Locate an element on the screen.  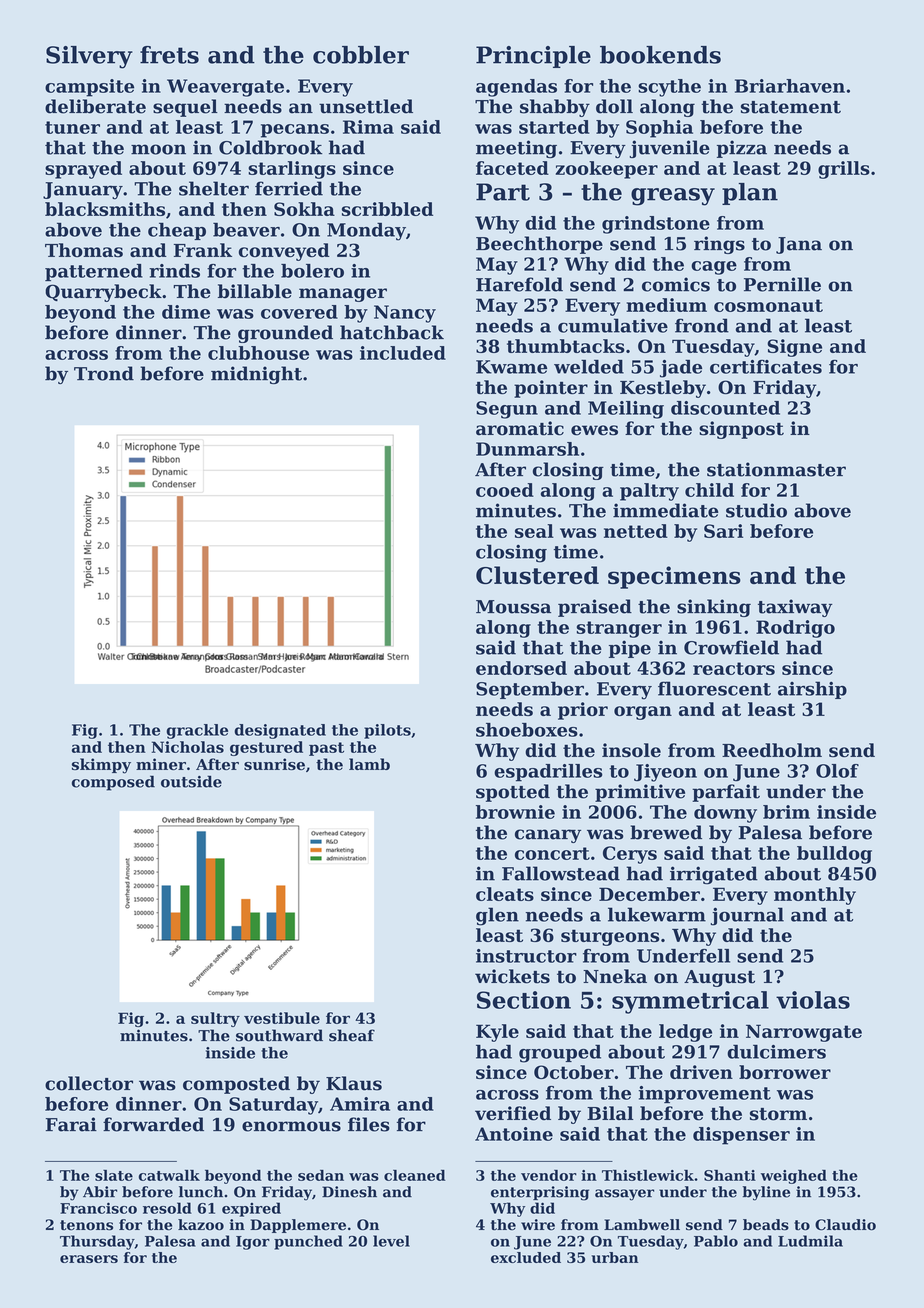
Sari is located at coordinates (723, 531).
